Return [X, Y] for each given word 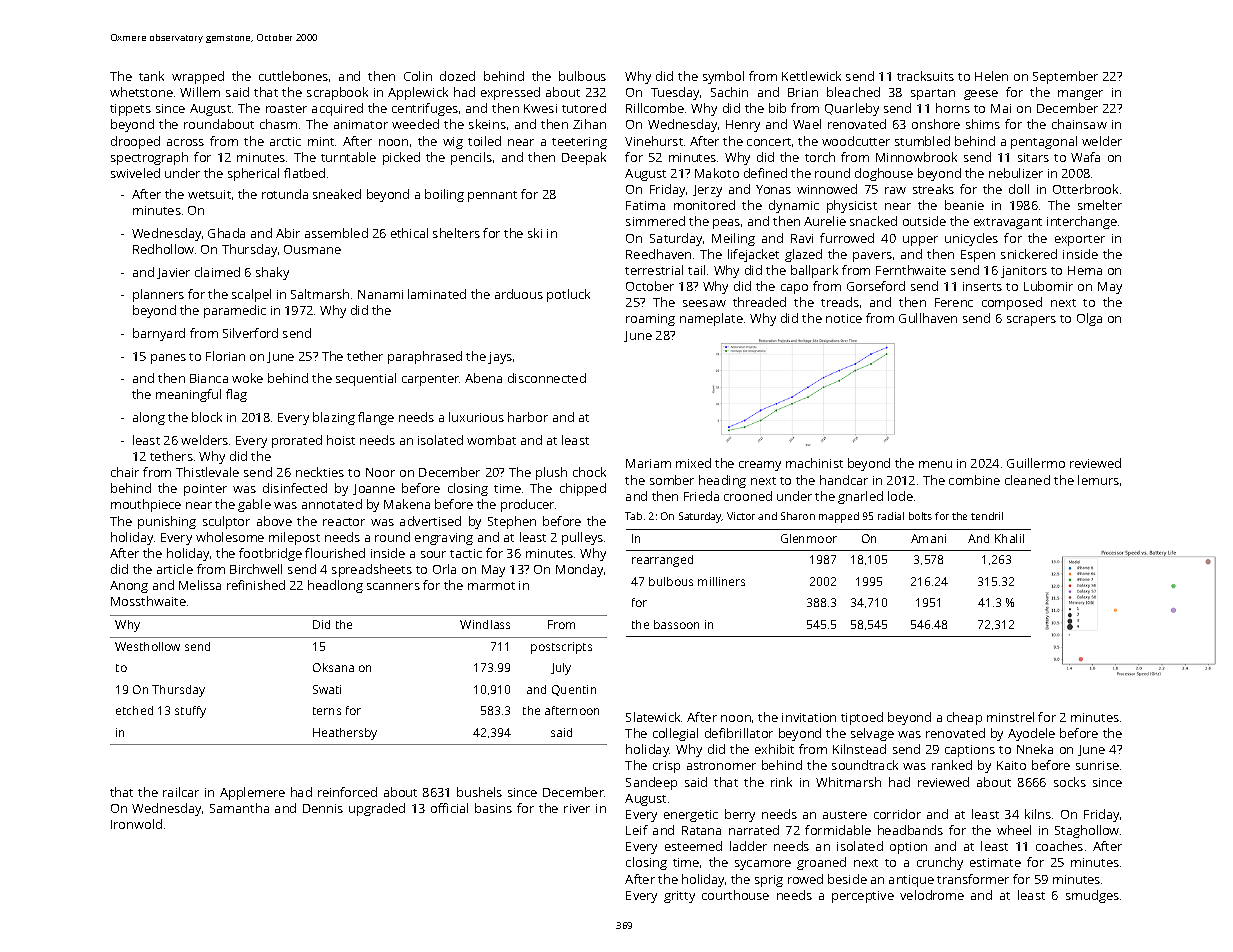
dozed [457, 76]
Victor [741, 516]
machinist [814, 463]
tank [151, 76]
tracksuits [925, 76]
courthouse [735, 895]
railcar [181, 792]
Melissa [200, 585]
